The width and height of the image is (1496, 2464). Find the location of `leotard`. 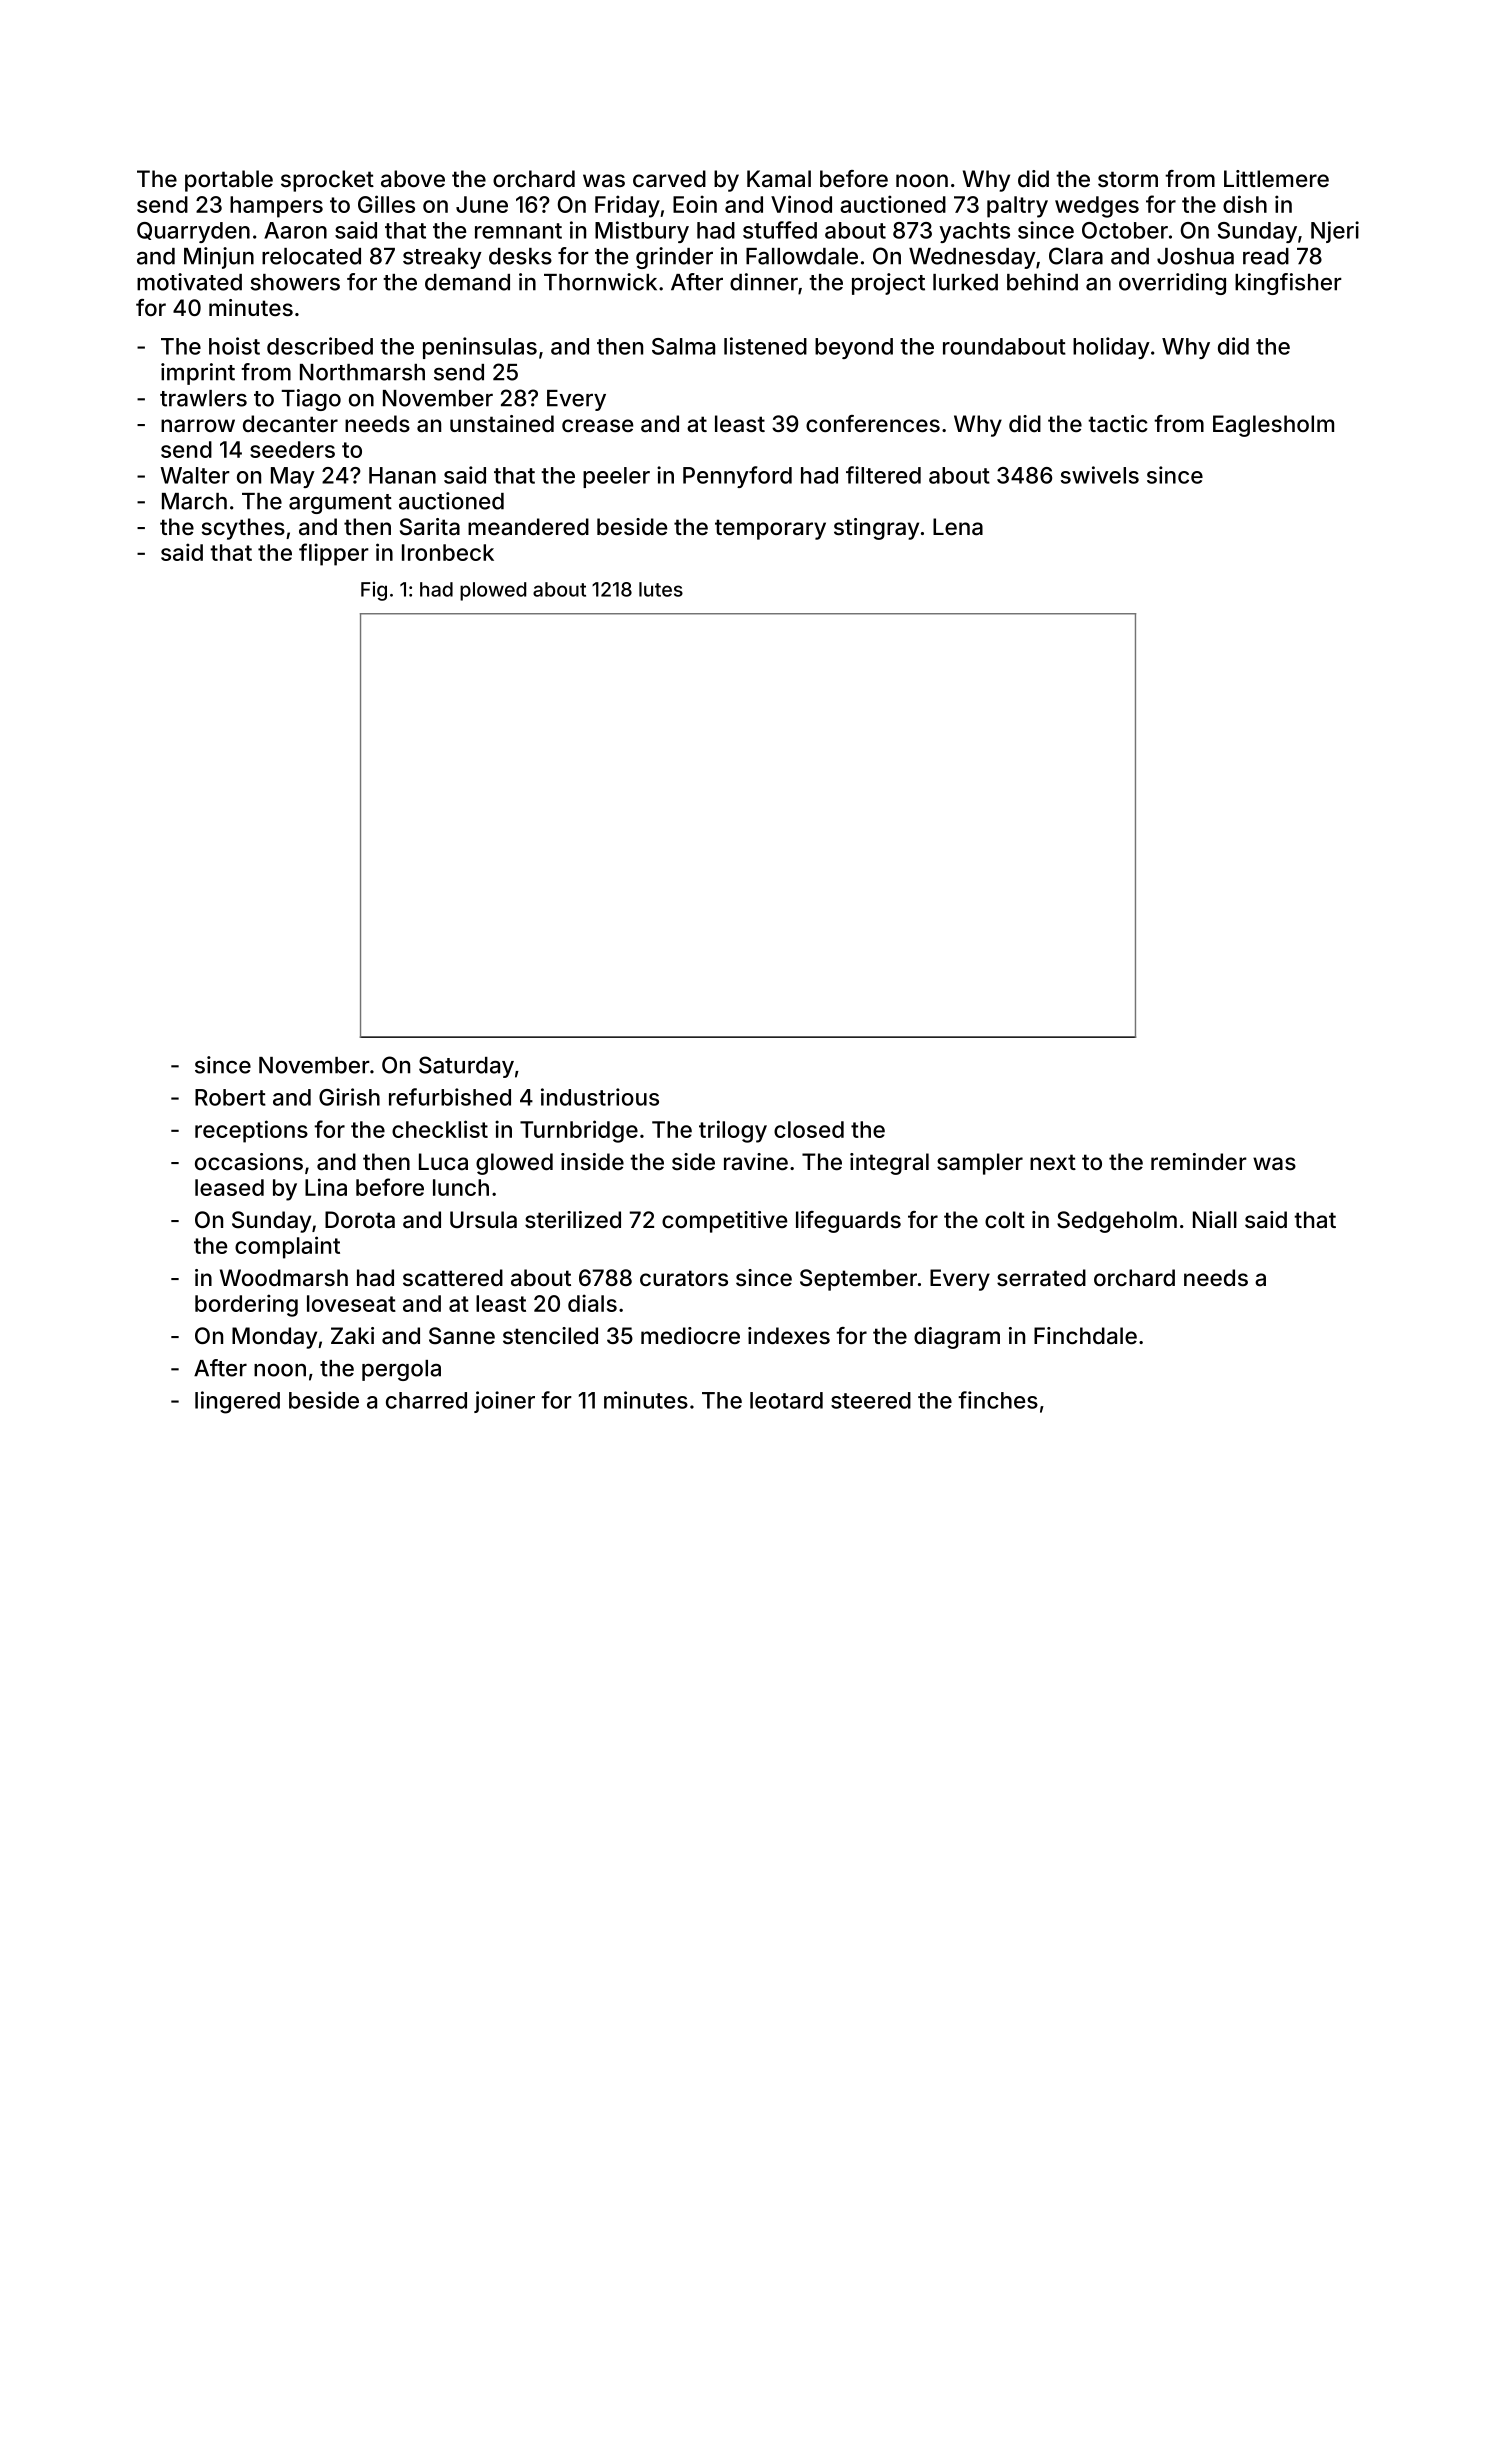

leotard is located at coordinates (786, 1400).
